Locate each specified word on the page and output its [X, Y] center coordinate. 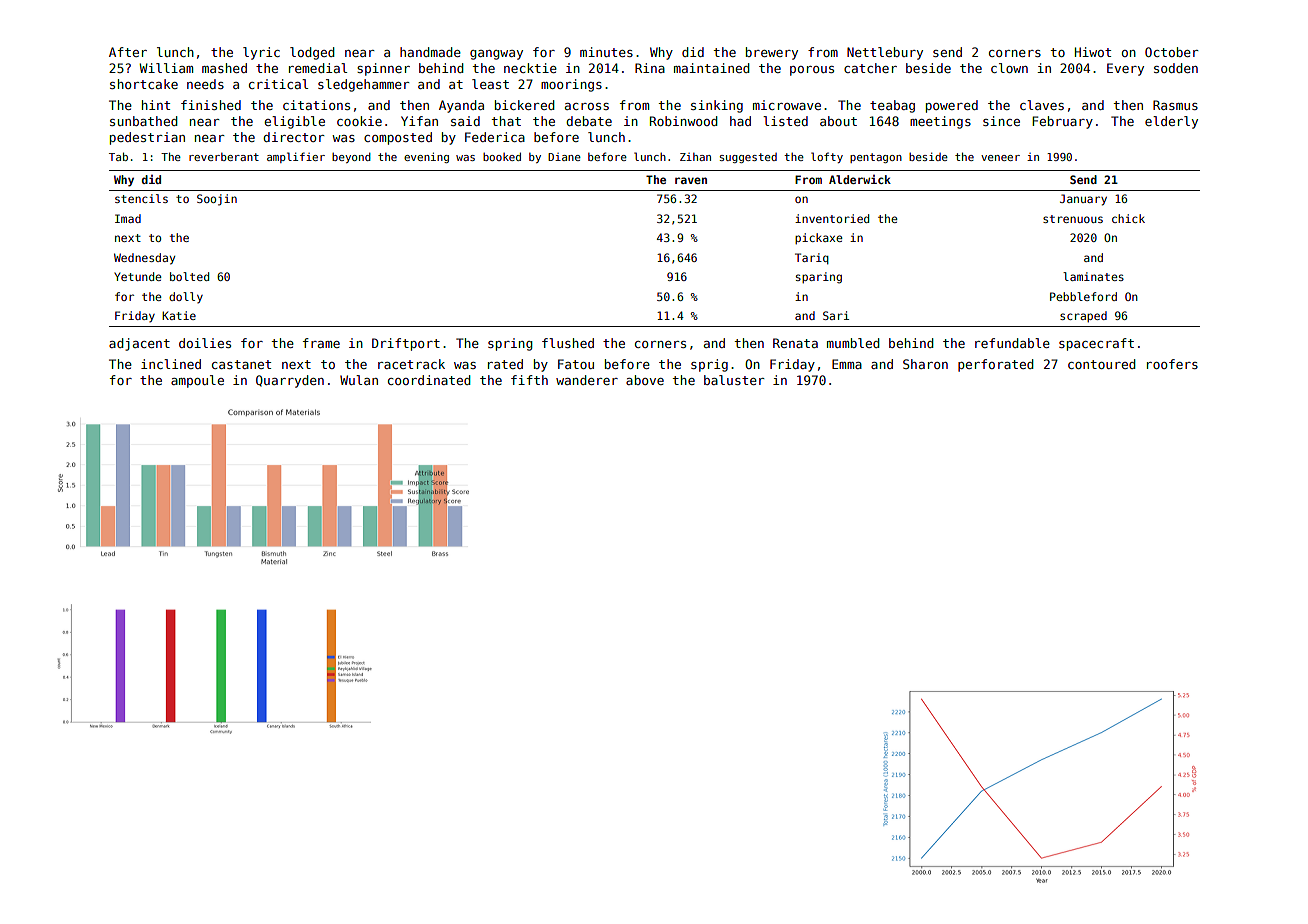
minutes [606, 52]
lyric [261, 53]
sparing [819, 278]
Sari [836, 315]
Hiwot [1093, 52]
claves [1042, 105]
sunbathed [144, 121]
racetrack [411, 364]
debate [589, 121]
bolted [189, 276]
